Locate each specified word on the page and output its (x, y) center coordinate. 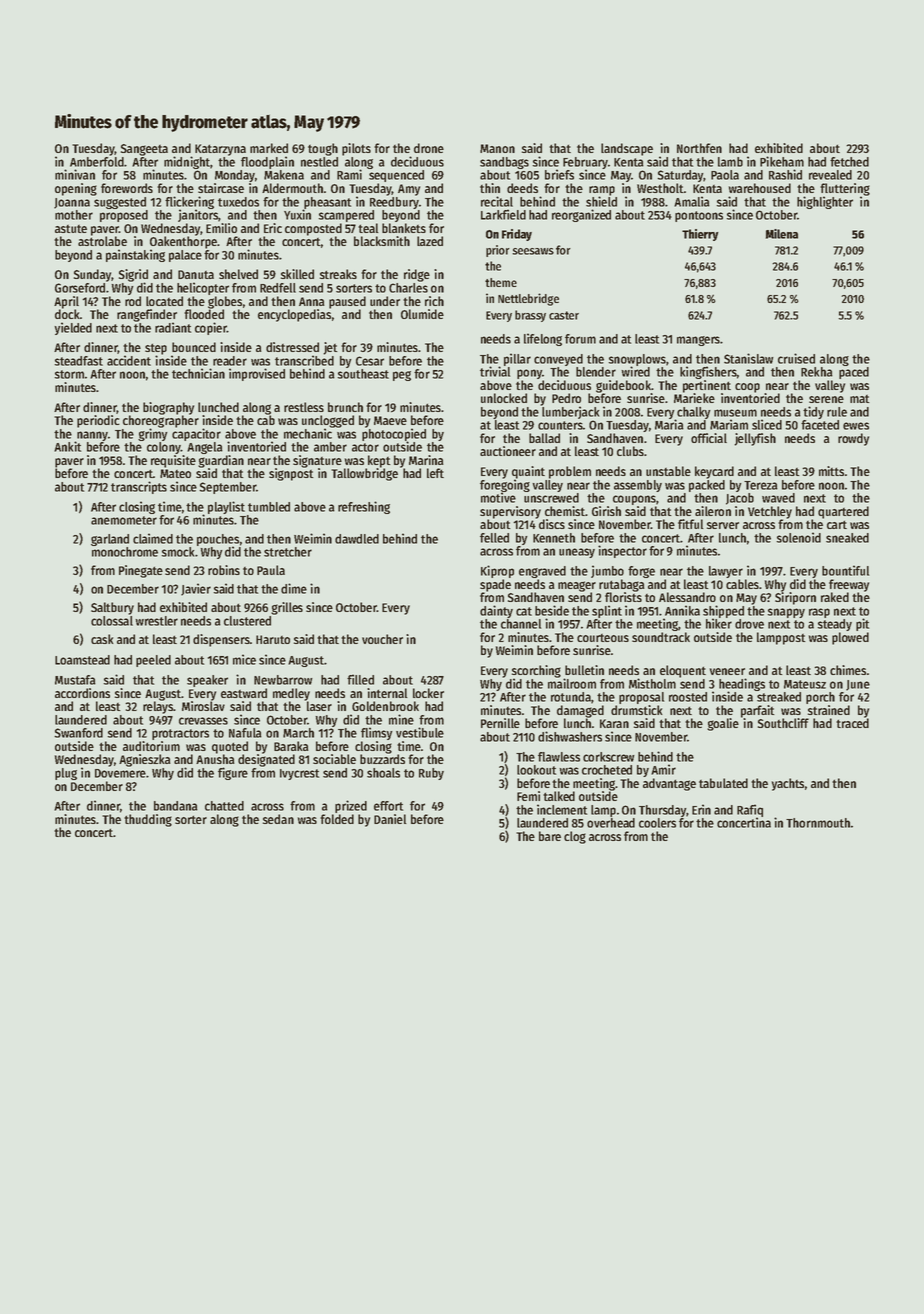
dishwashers (570, 736)
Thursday (662, 811)
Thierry (700, 235)
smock (178, 552)
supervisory (510, 512)
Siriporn (795, 598)
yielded (73, 328)
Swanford (79, 733)
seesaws (533, 251)
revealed (830, 175)
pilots (356, 149)
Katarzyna (220, 150)
